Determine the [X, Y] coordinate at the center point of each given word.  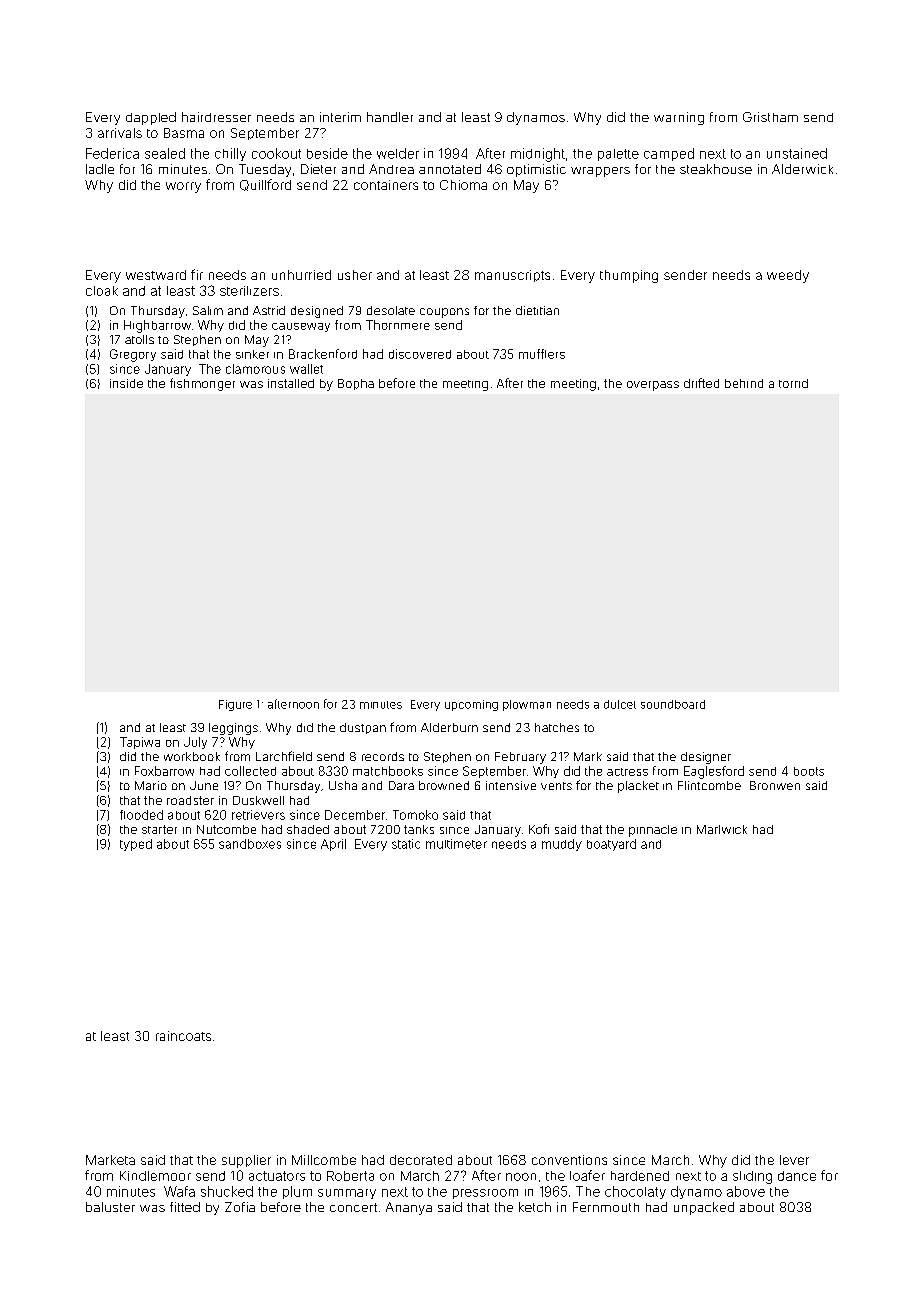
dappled [151, 118]
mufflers [542, 354]
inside [126, 383]
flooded [141, 815]
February [520, 758]
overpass [653, 386]
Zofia [240, 1207]
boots [809, 771]
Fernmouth [606, 1207]
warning [679, 118]
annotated [450, 169]
